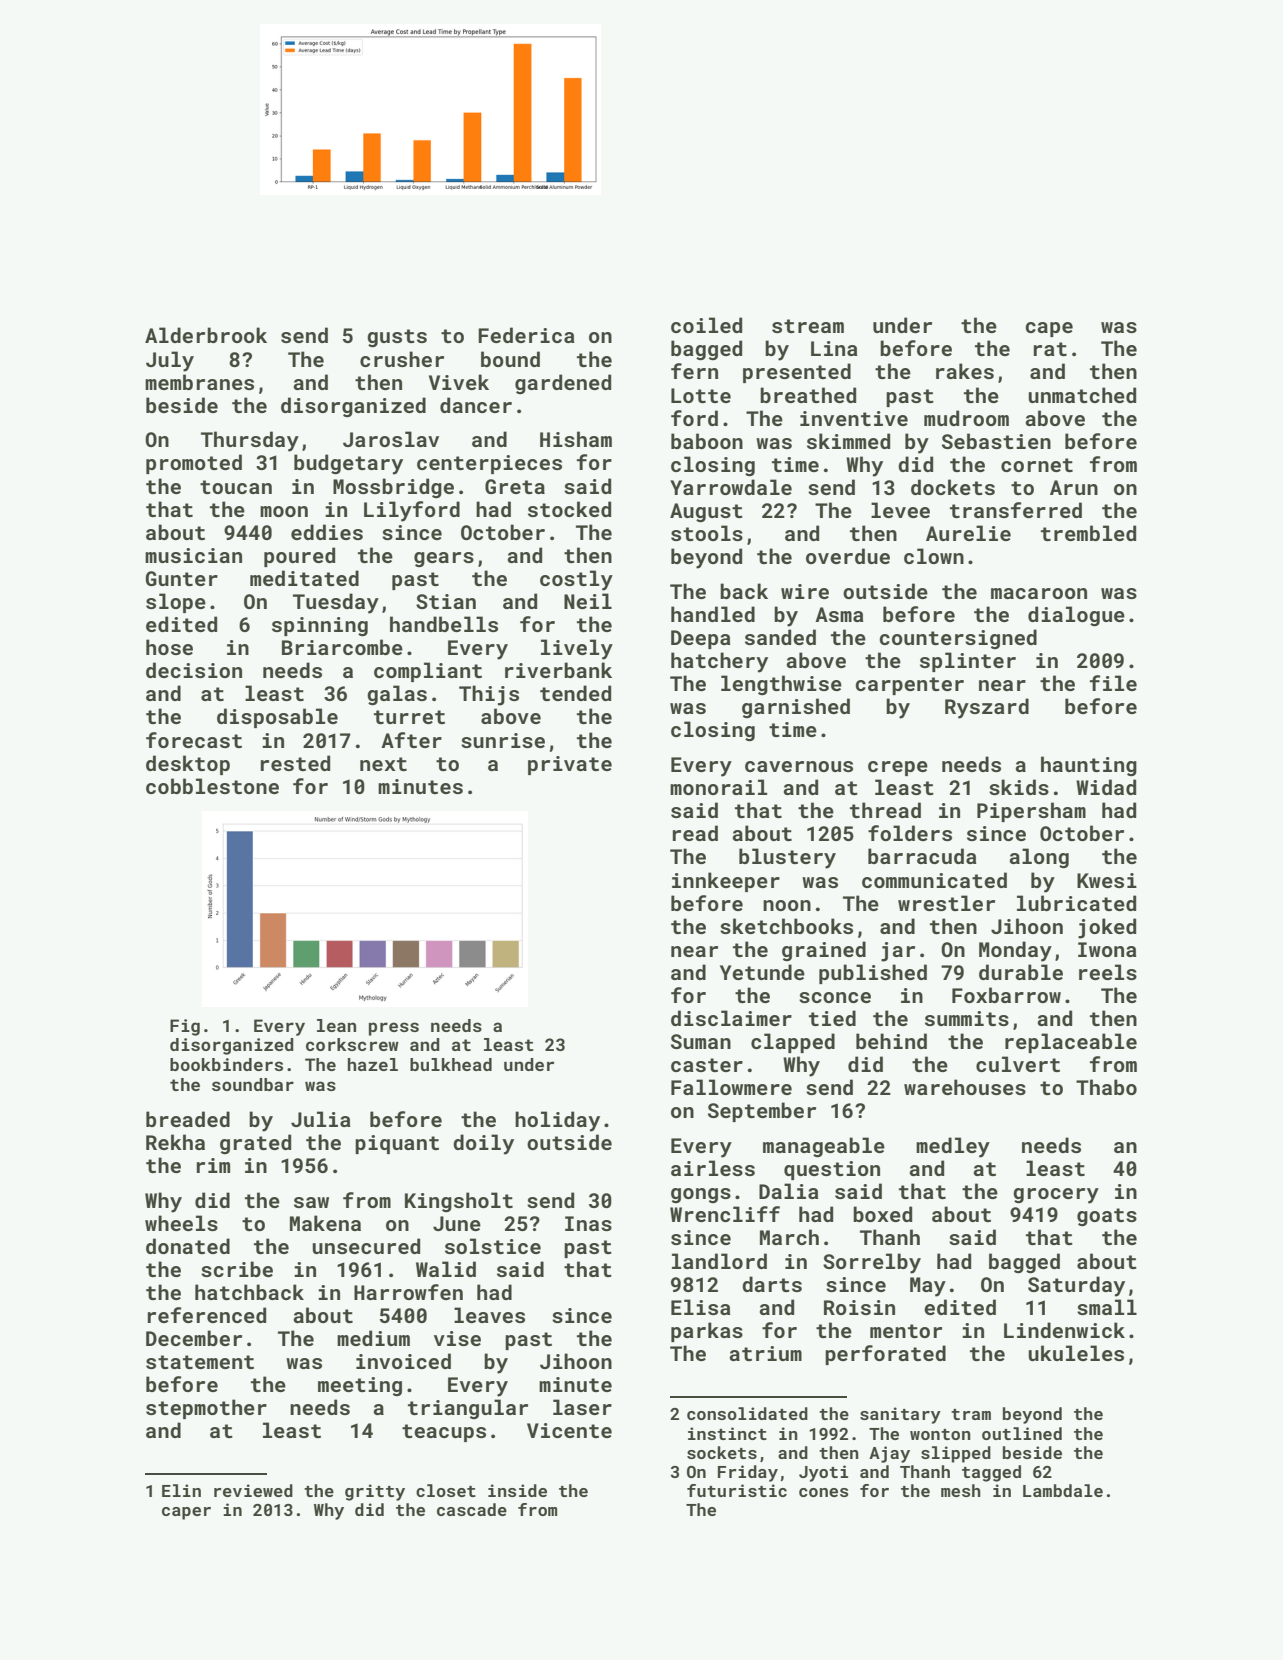 The height and width of the screenshot is (1660, 1283). Describe the element at coordinates (737, 1490) in the screenshot. I see `futuristic` at that location.
